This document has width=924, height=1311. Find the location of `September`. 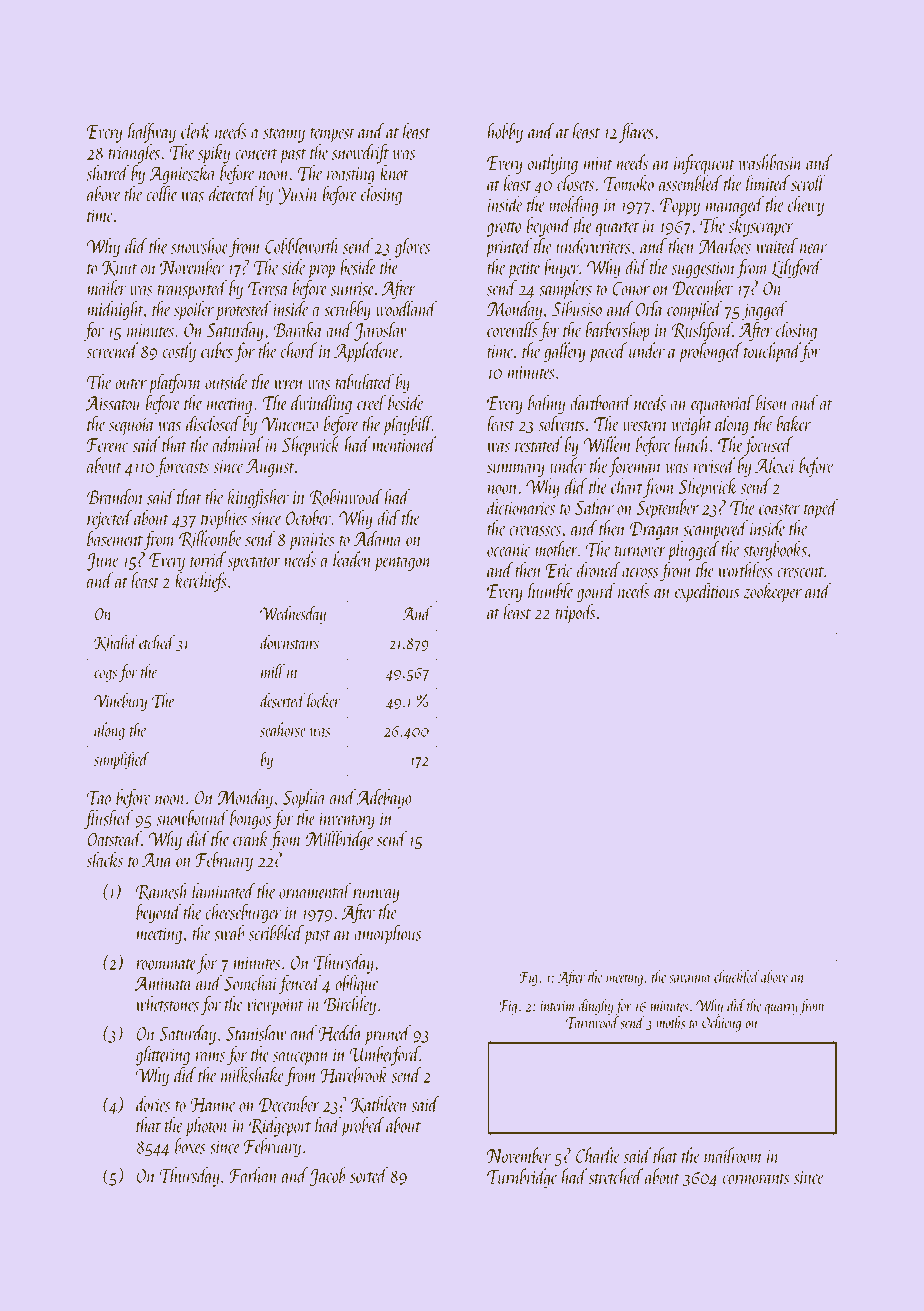

September is located at coordinates (668, 509).
